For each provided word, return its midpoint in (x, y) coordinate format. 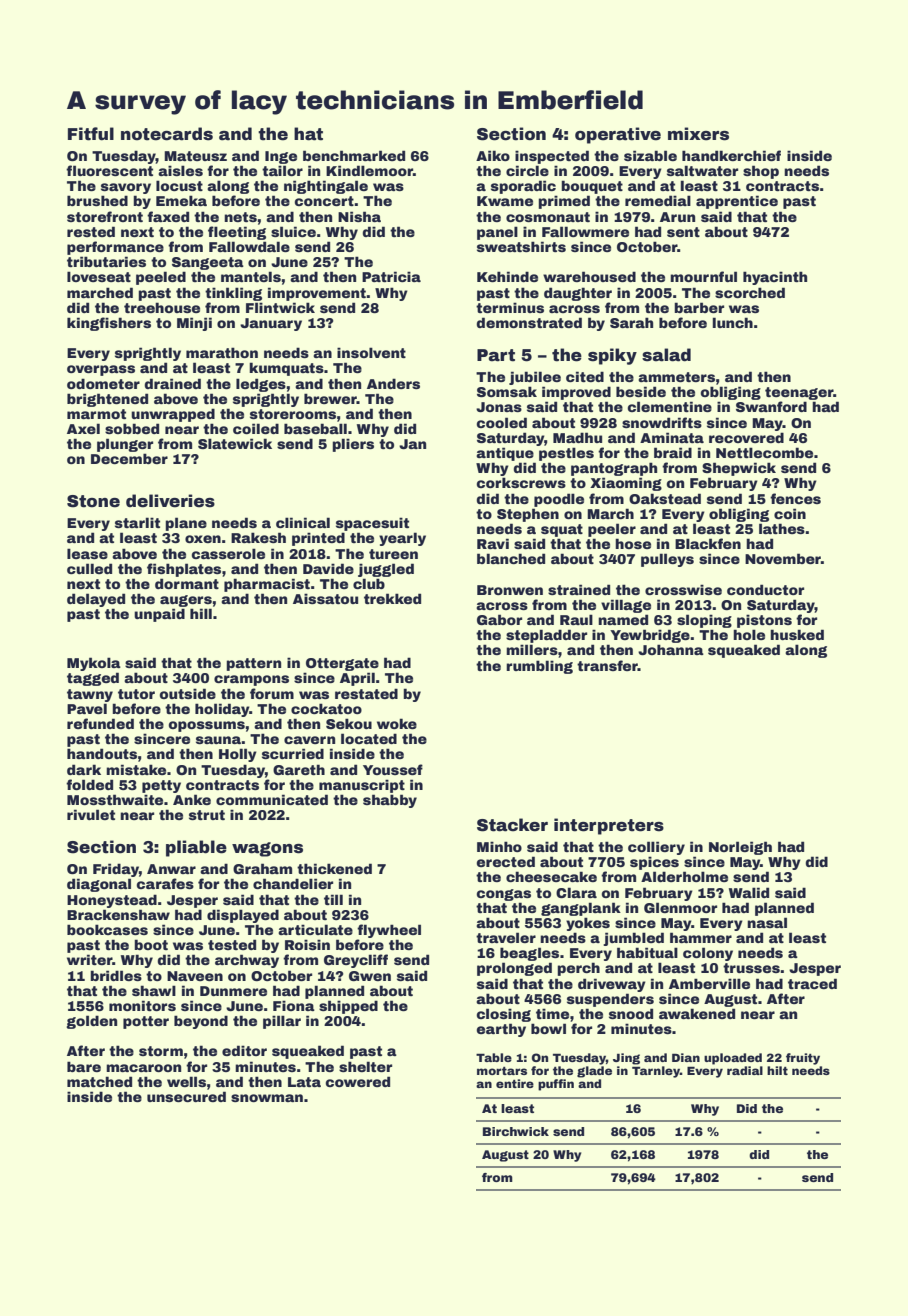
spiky (612, 356)
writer (89, 959)
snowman (267, 1098)
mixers (698, 134)
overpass (101, 370)
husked (797, 634)
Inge (281, 157)
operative (618, 135)
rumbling (539, 667)
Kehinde (507, 276)
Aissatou (325, 598)
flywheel (389, 931)
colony (708, 954)
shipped (348, 1007)
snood (631, 1013)
